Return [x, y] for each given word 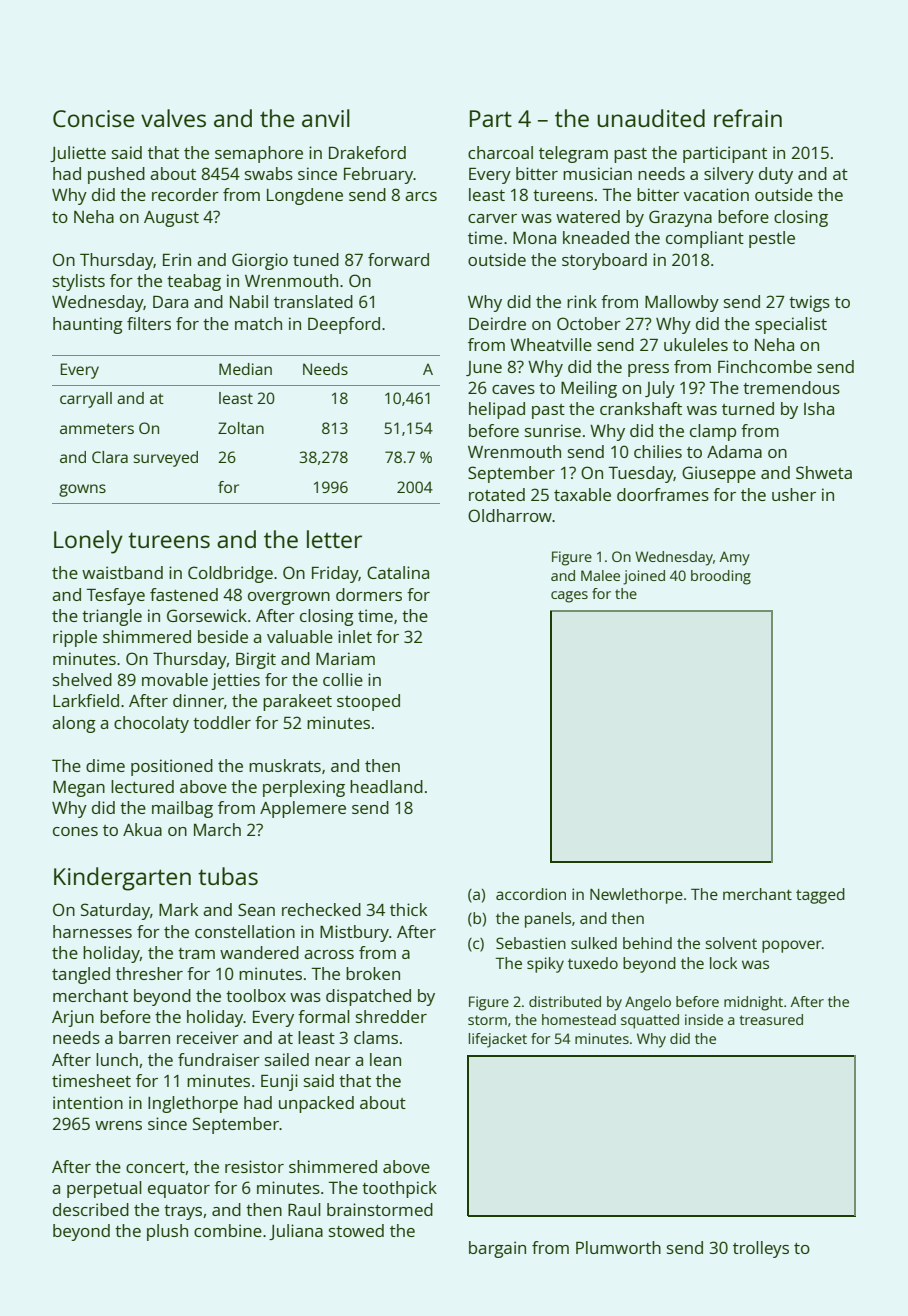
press [648, 370]
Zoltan [241, 428]
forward [398, 259]
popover [792, 946]
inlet [355, 636]
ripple [75, 638]
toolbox [256, 995]
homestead [579, 1019]
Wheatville [551, 344]
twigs [809, 303]
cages [569, 597]
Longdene [305, 196]
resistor [254, 1166]
